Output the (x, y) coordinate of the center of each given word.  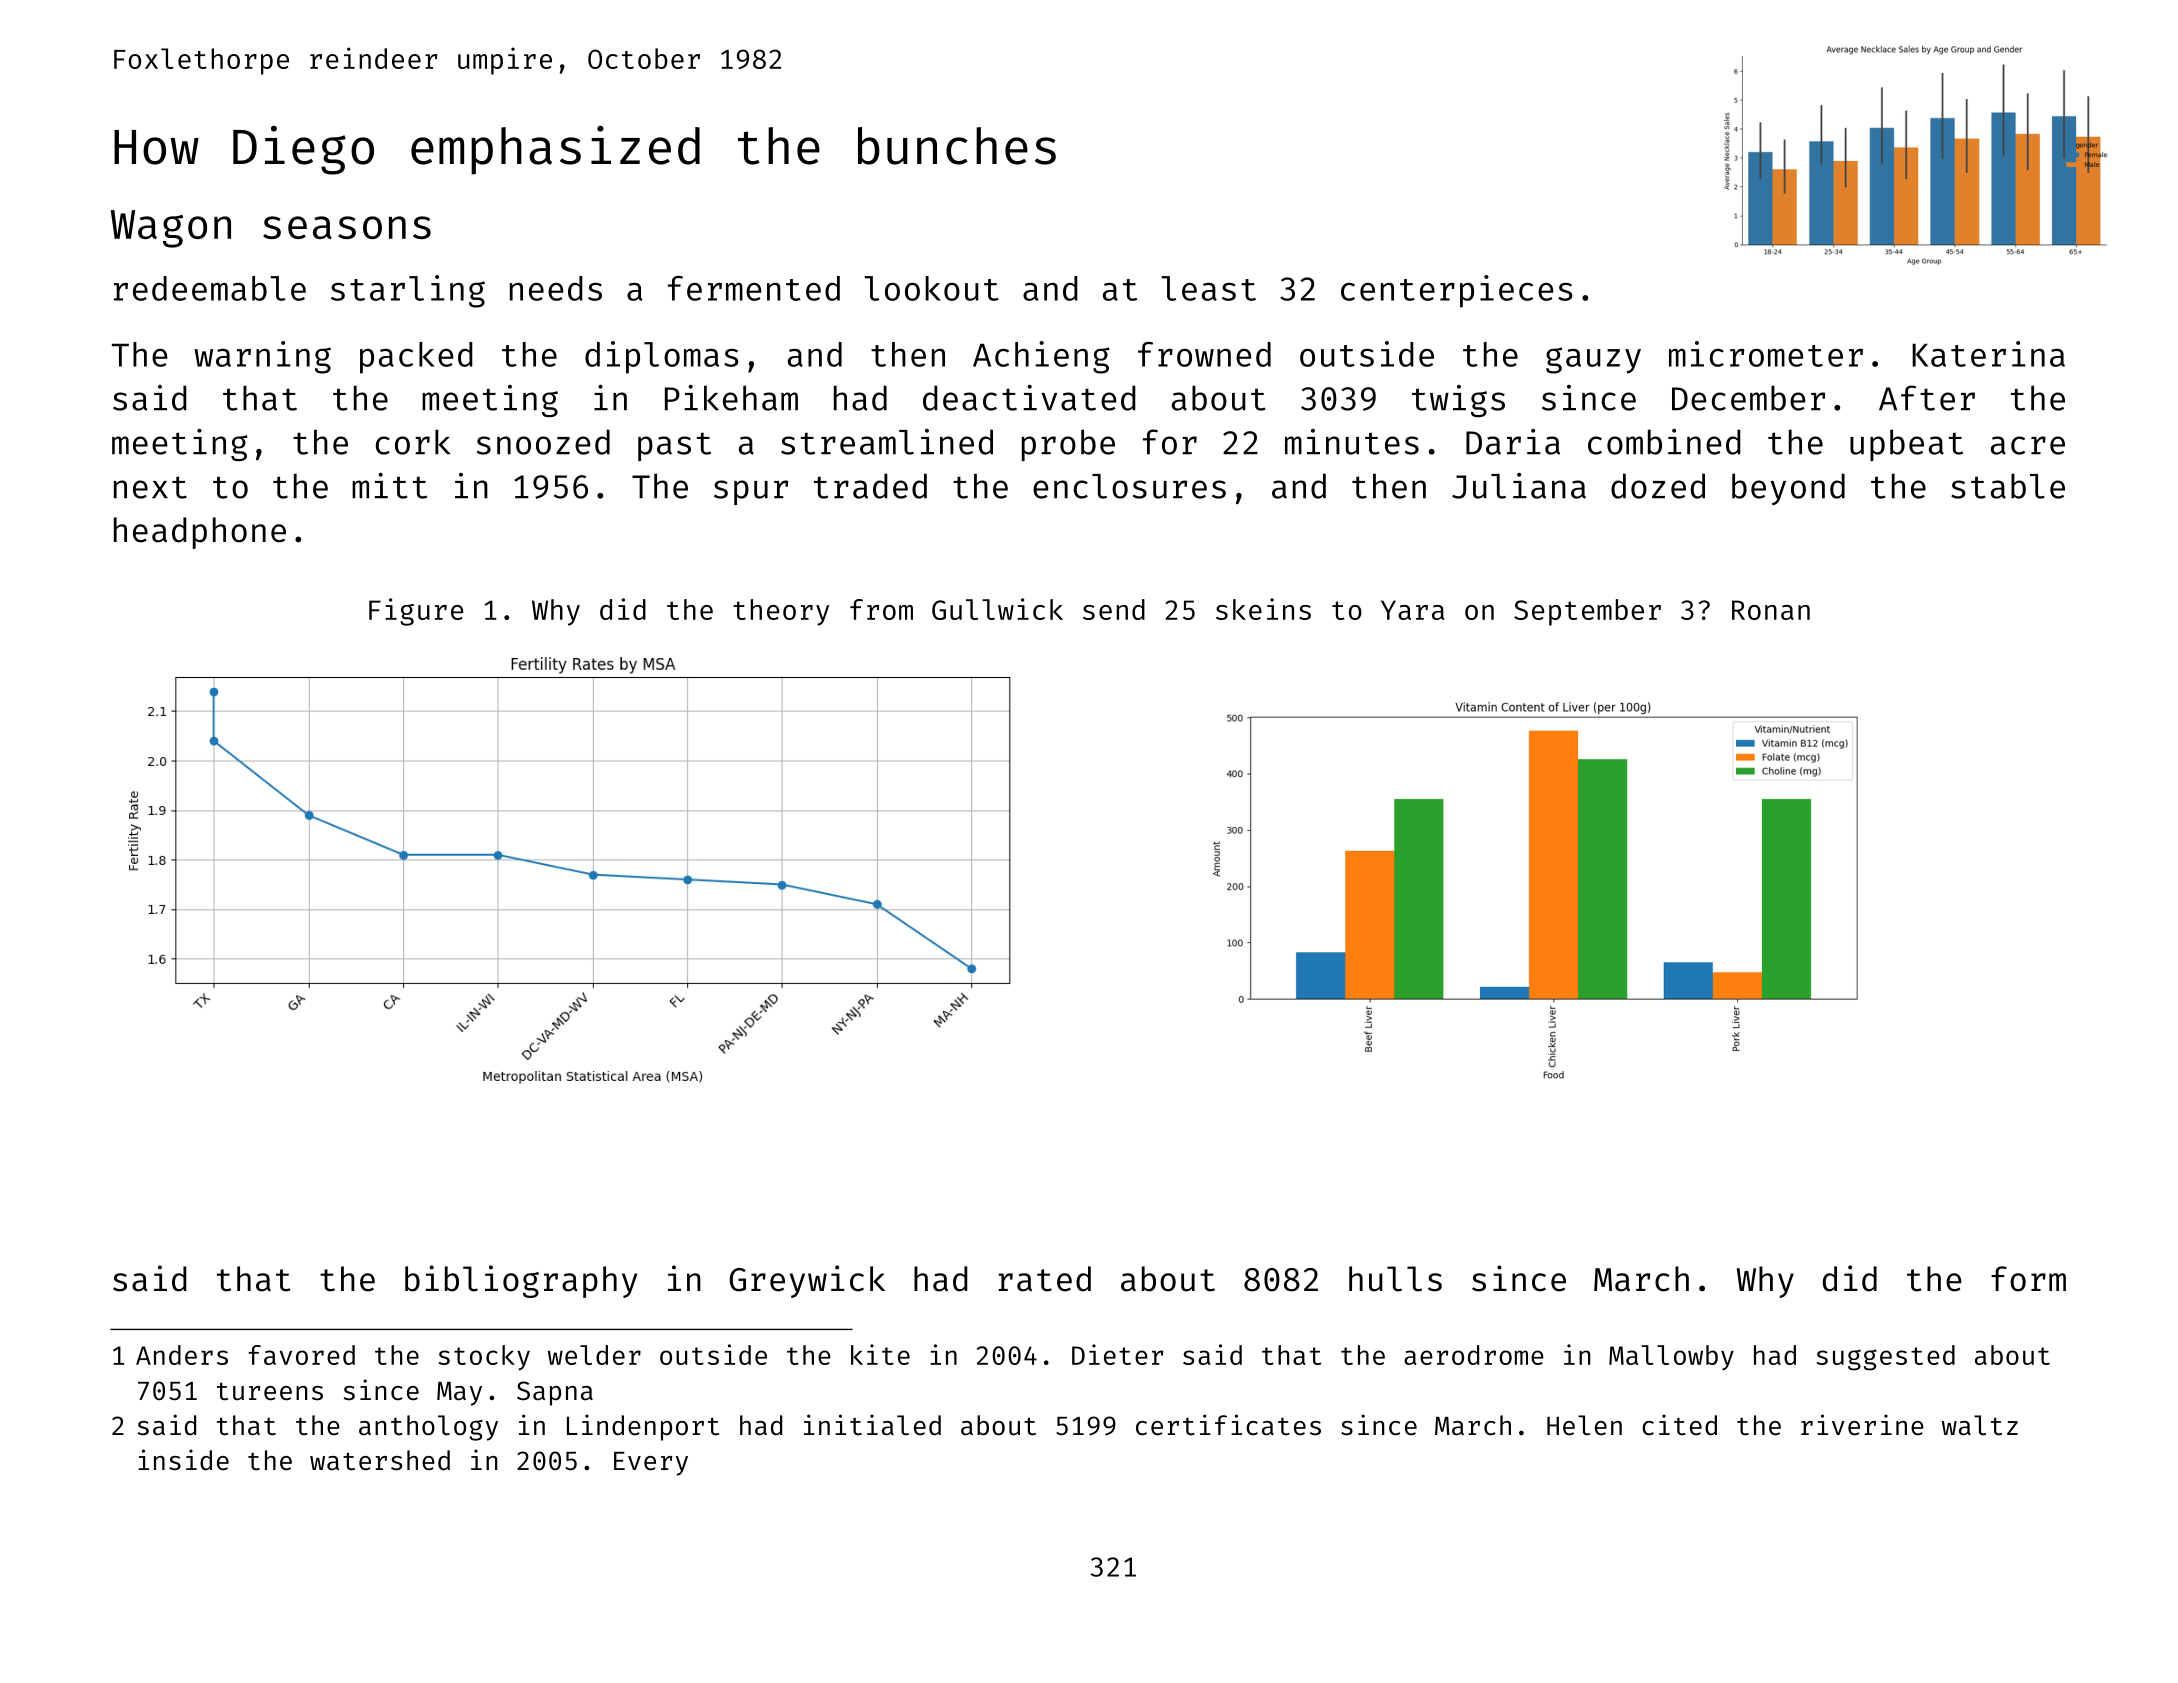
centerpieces (1457, 291)
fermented (754, 288)
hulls (1395, 1279)
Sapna (555, 1393)
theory (781, 612)
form (2028, 1279)
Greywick (807, 1281)
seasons (347, 227)
